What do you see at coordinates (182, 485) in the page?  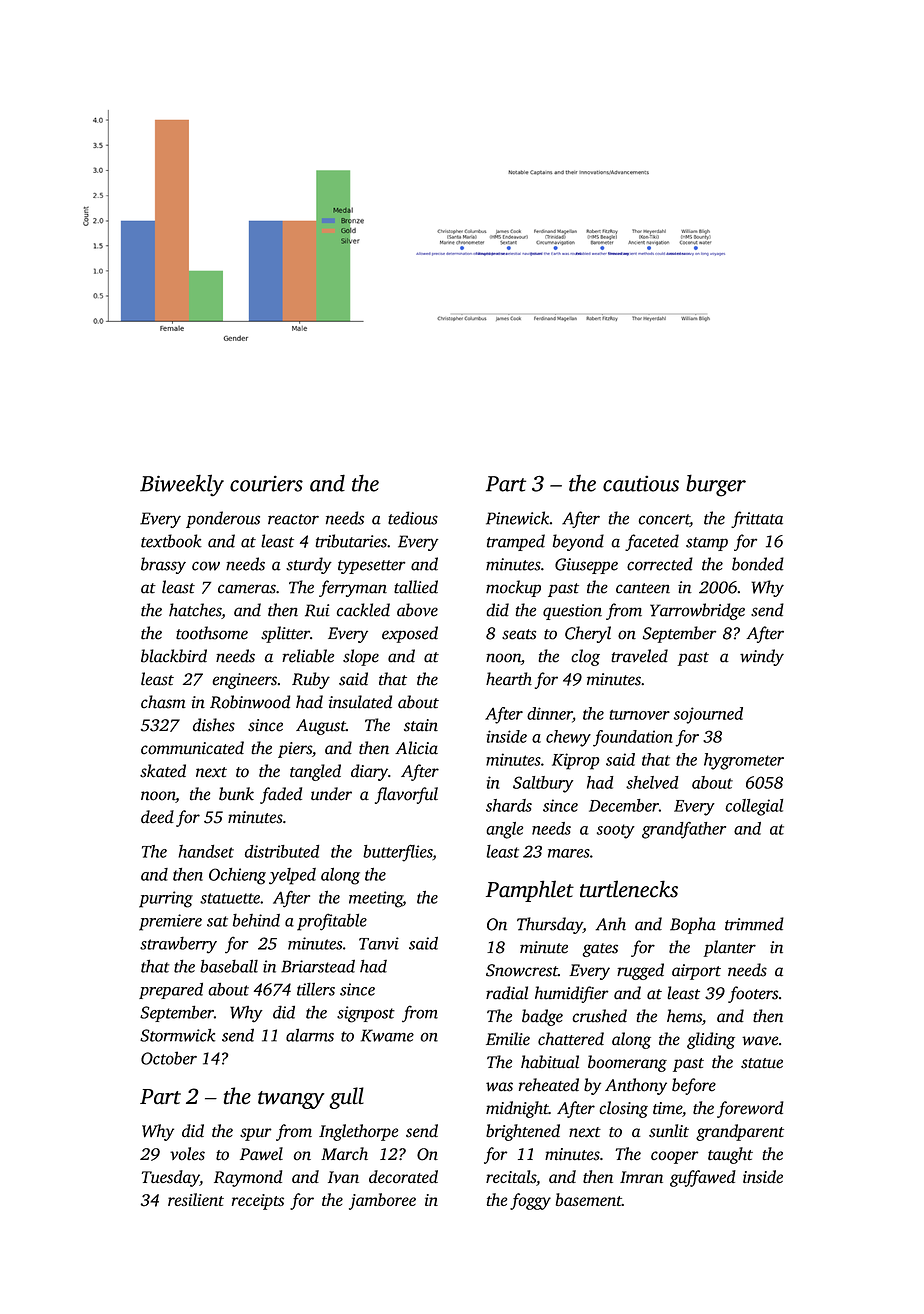 I see `Biweekly` at bounding box center [182, 485].
